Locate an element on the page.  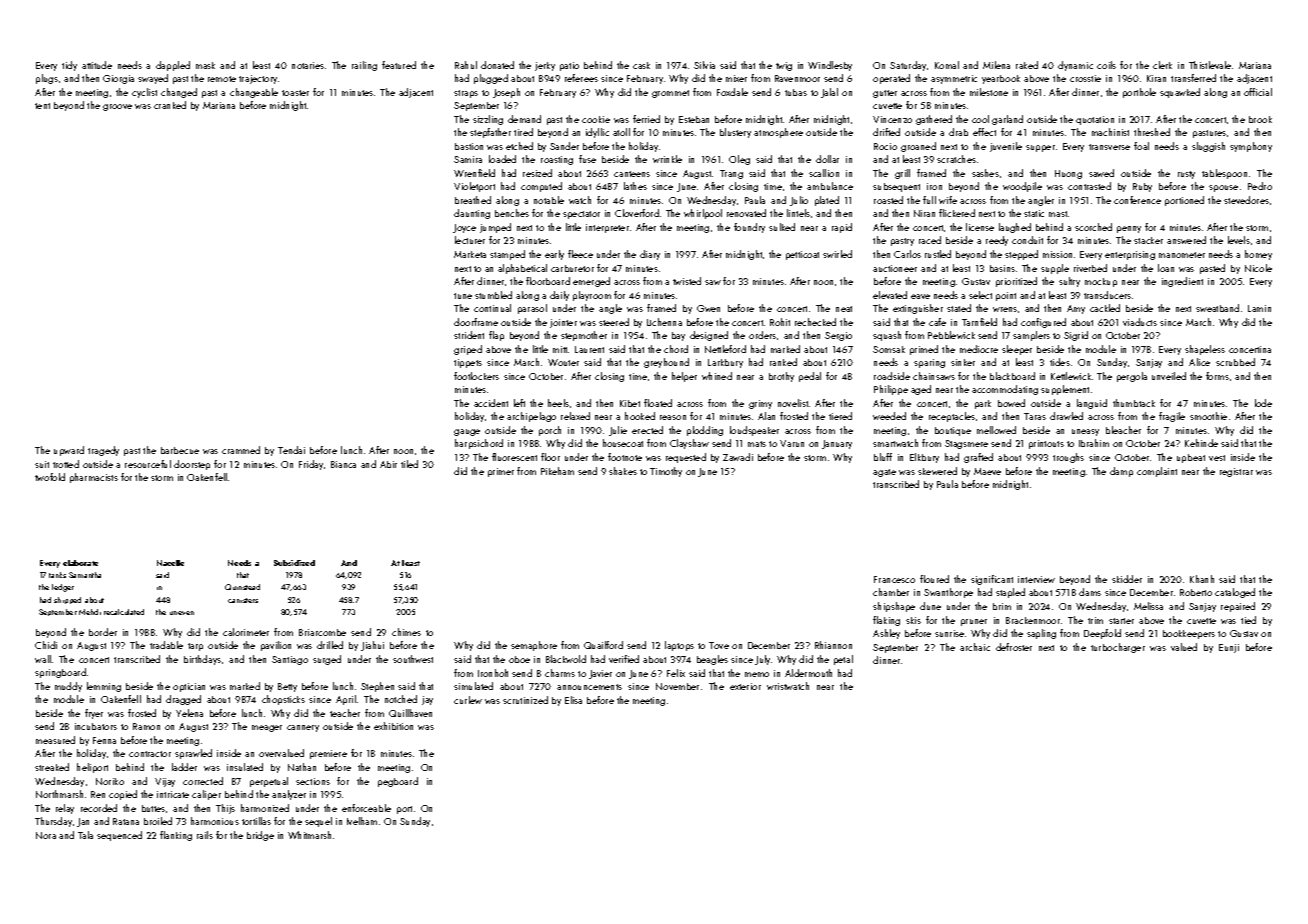
brook is located at coordinates (1260, 119).
